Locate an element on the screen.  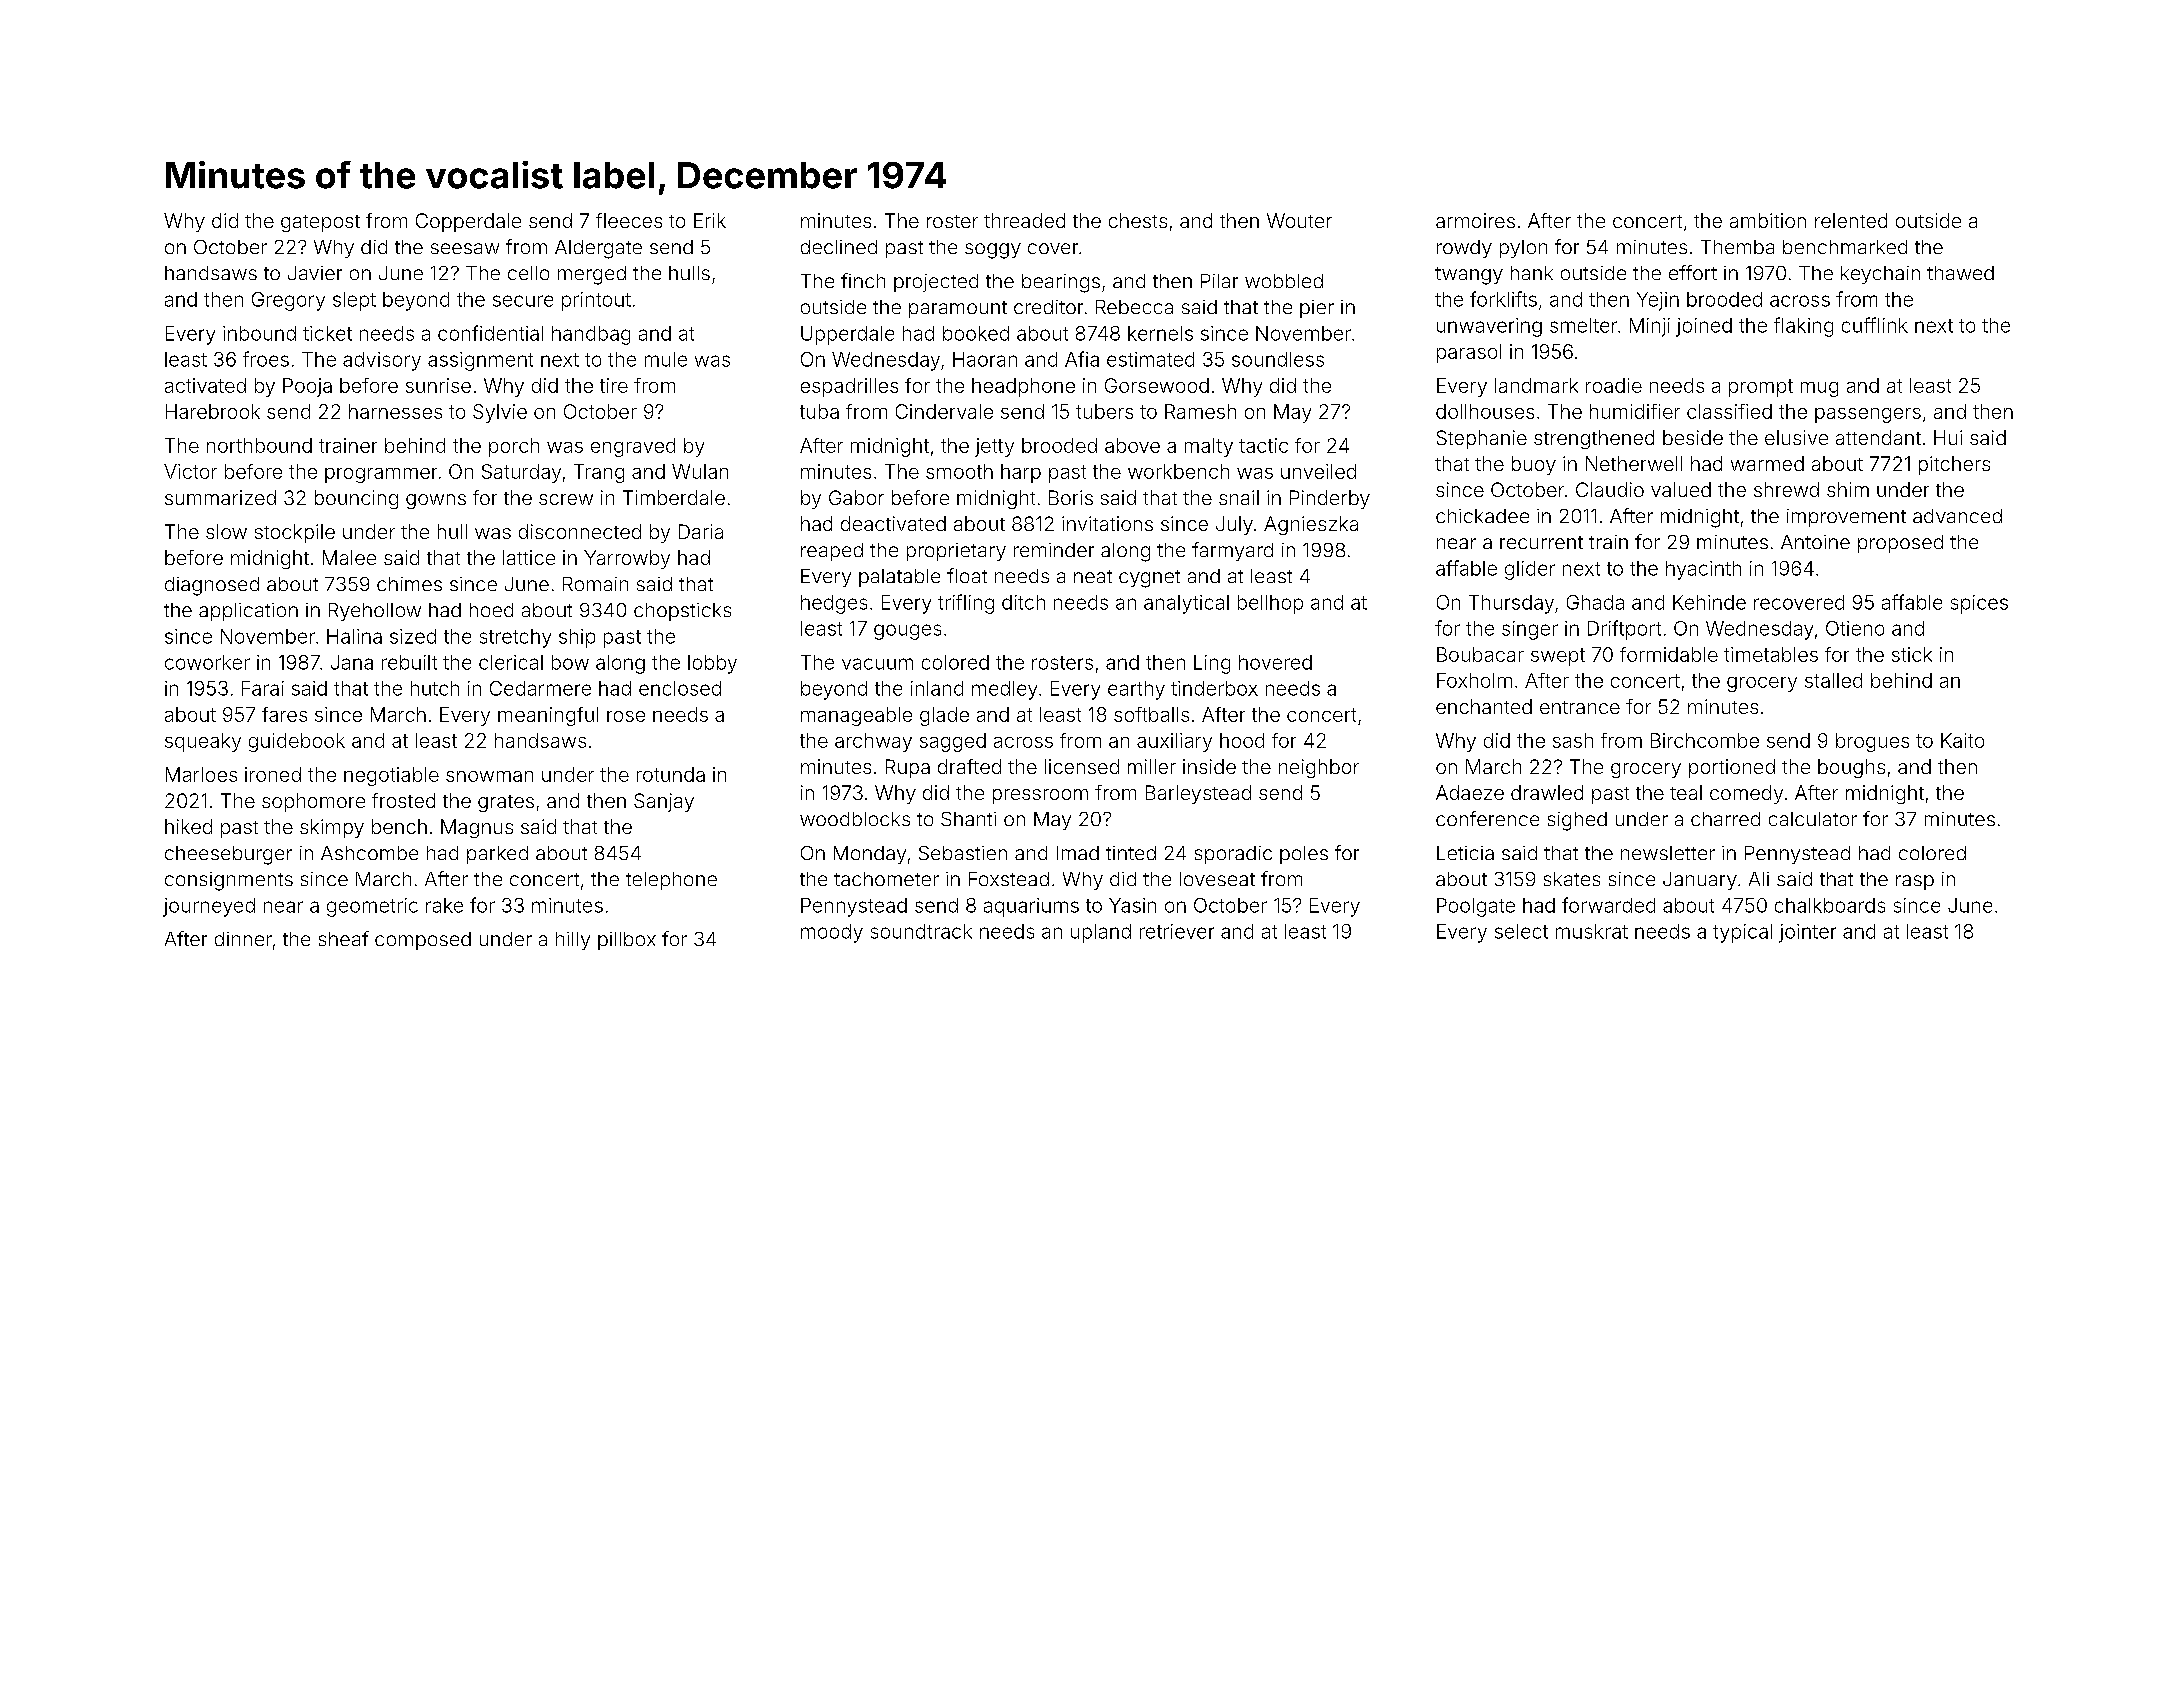
seesaw is located at coordinates (465, 248).
